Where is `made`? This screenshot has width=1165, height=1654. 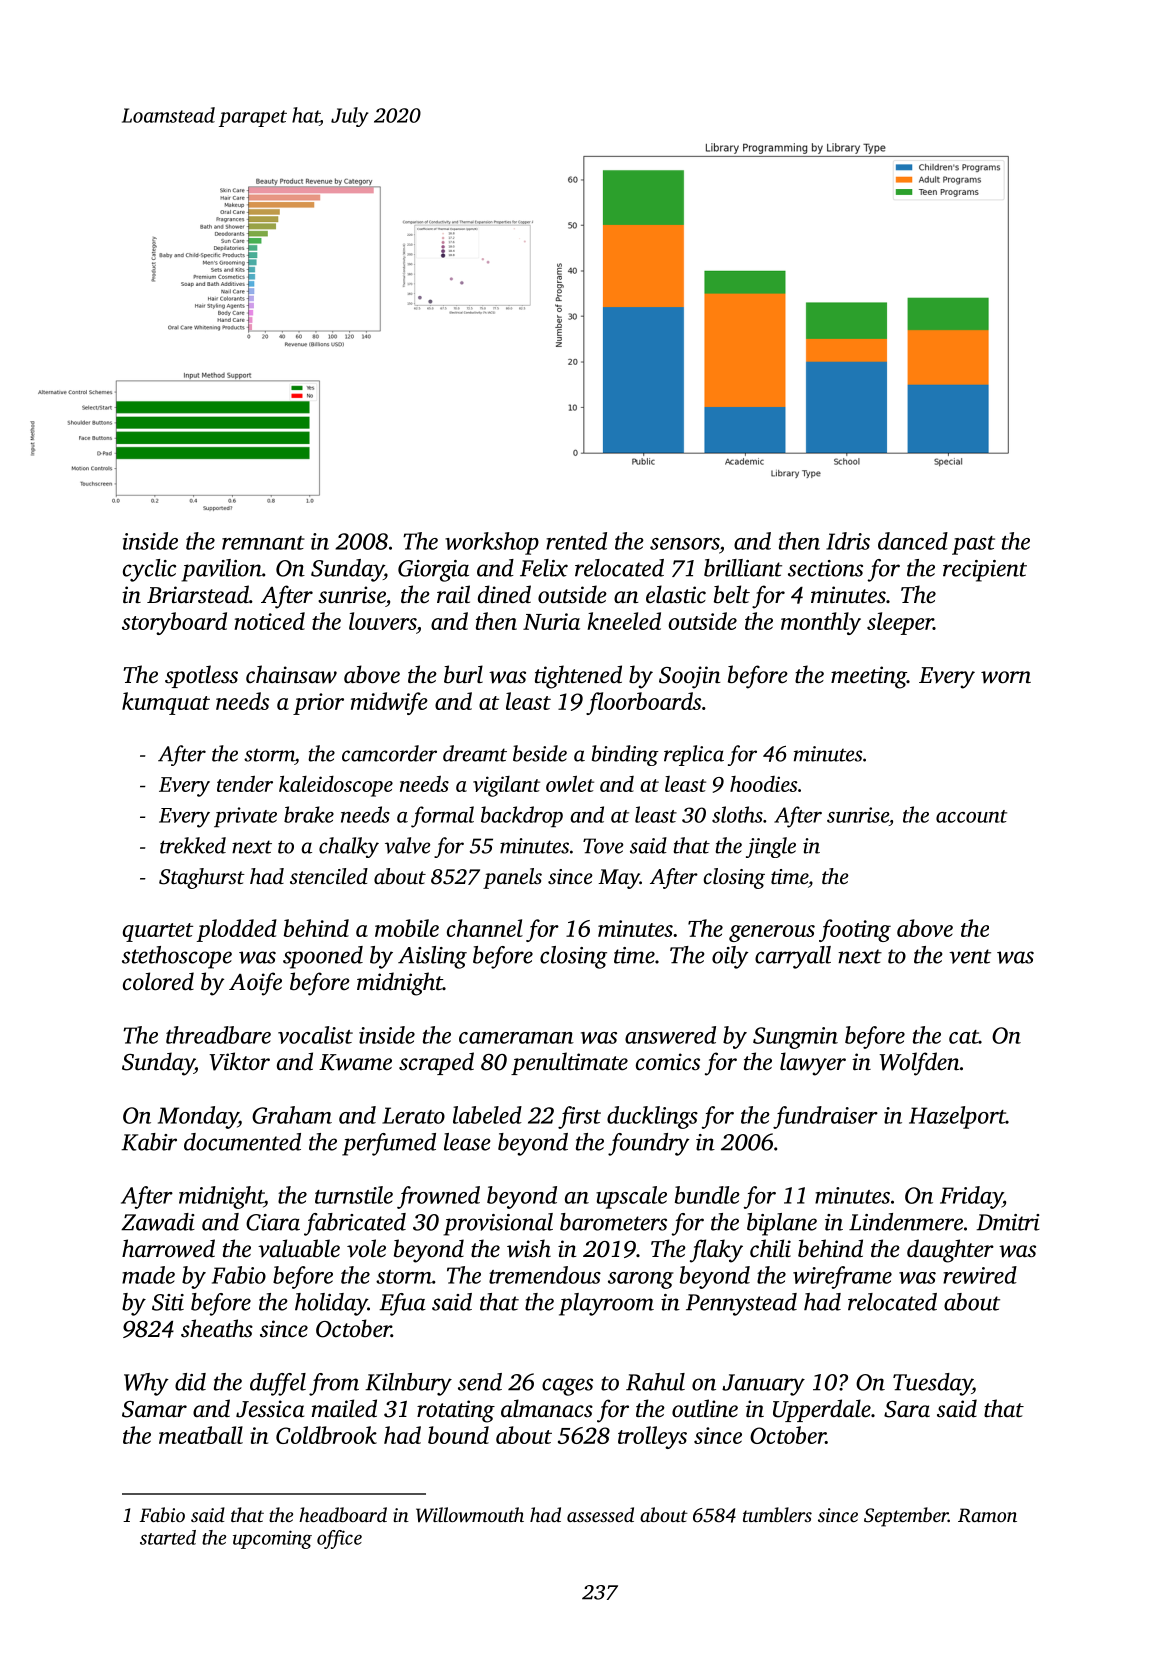 made is located at coordinates (148, 1275).
